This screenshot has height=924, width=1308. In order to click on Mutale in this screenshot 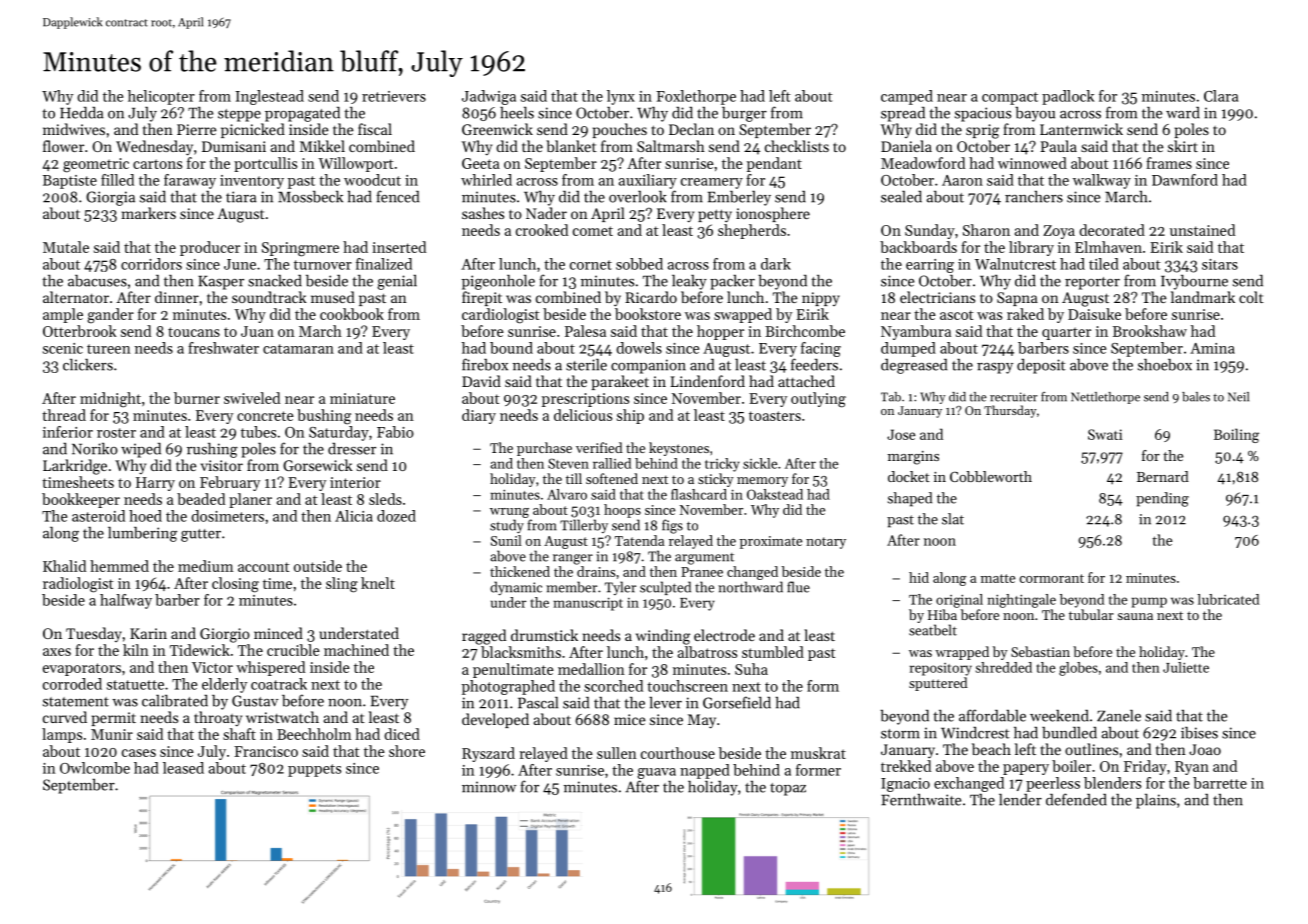, I will do `click(66, 247)`.
